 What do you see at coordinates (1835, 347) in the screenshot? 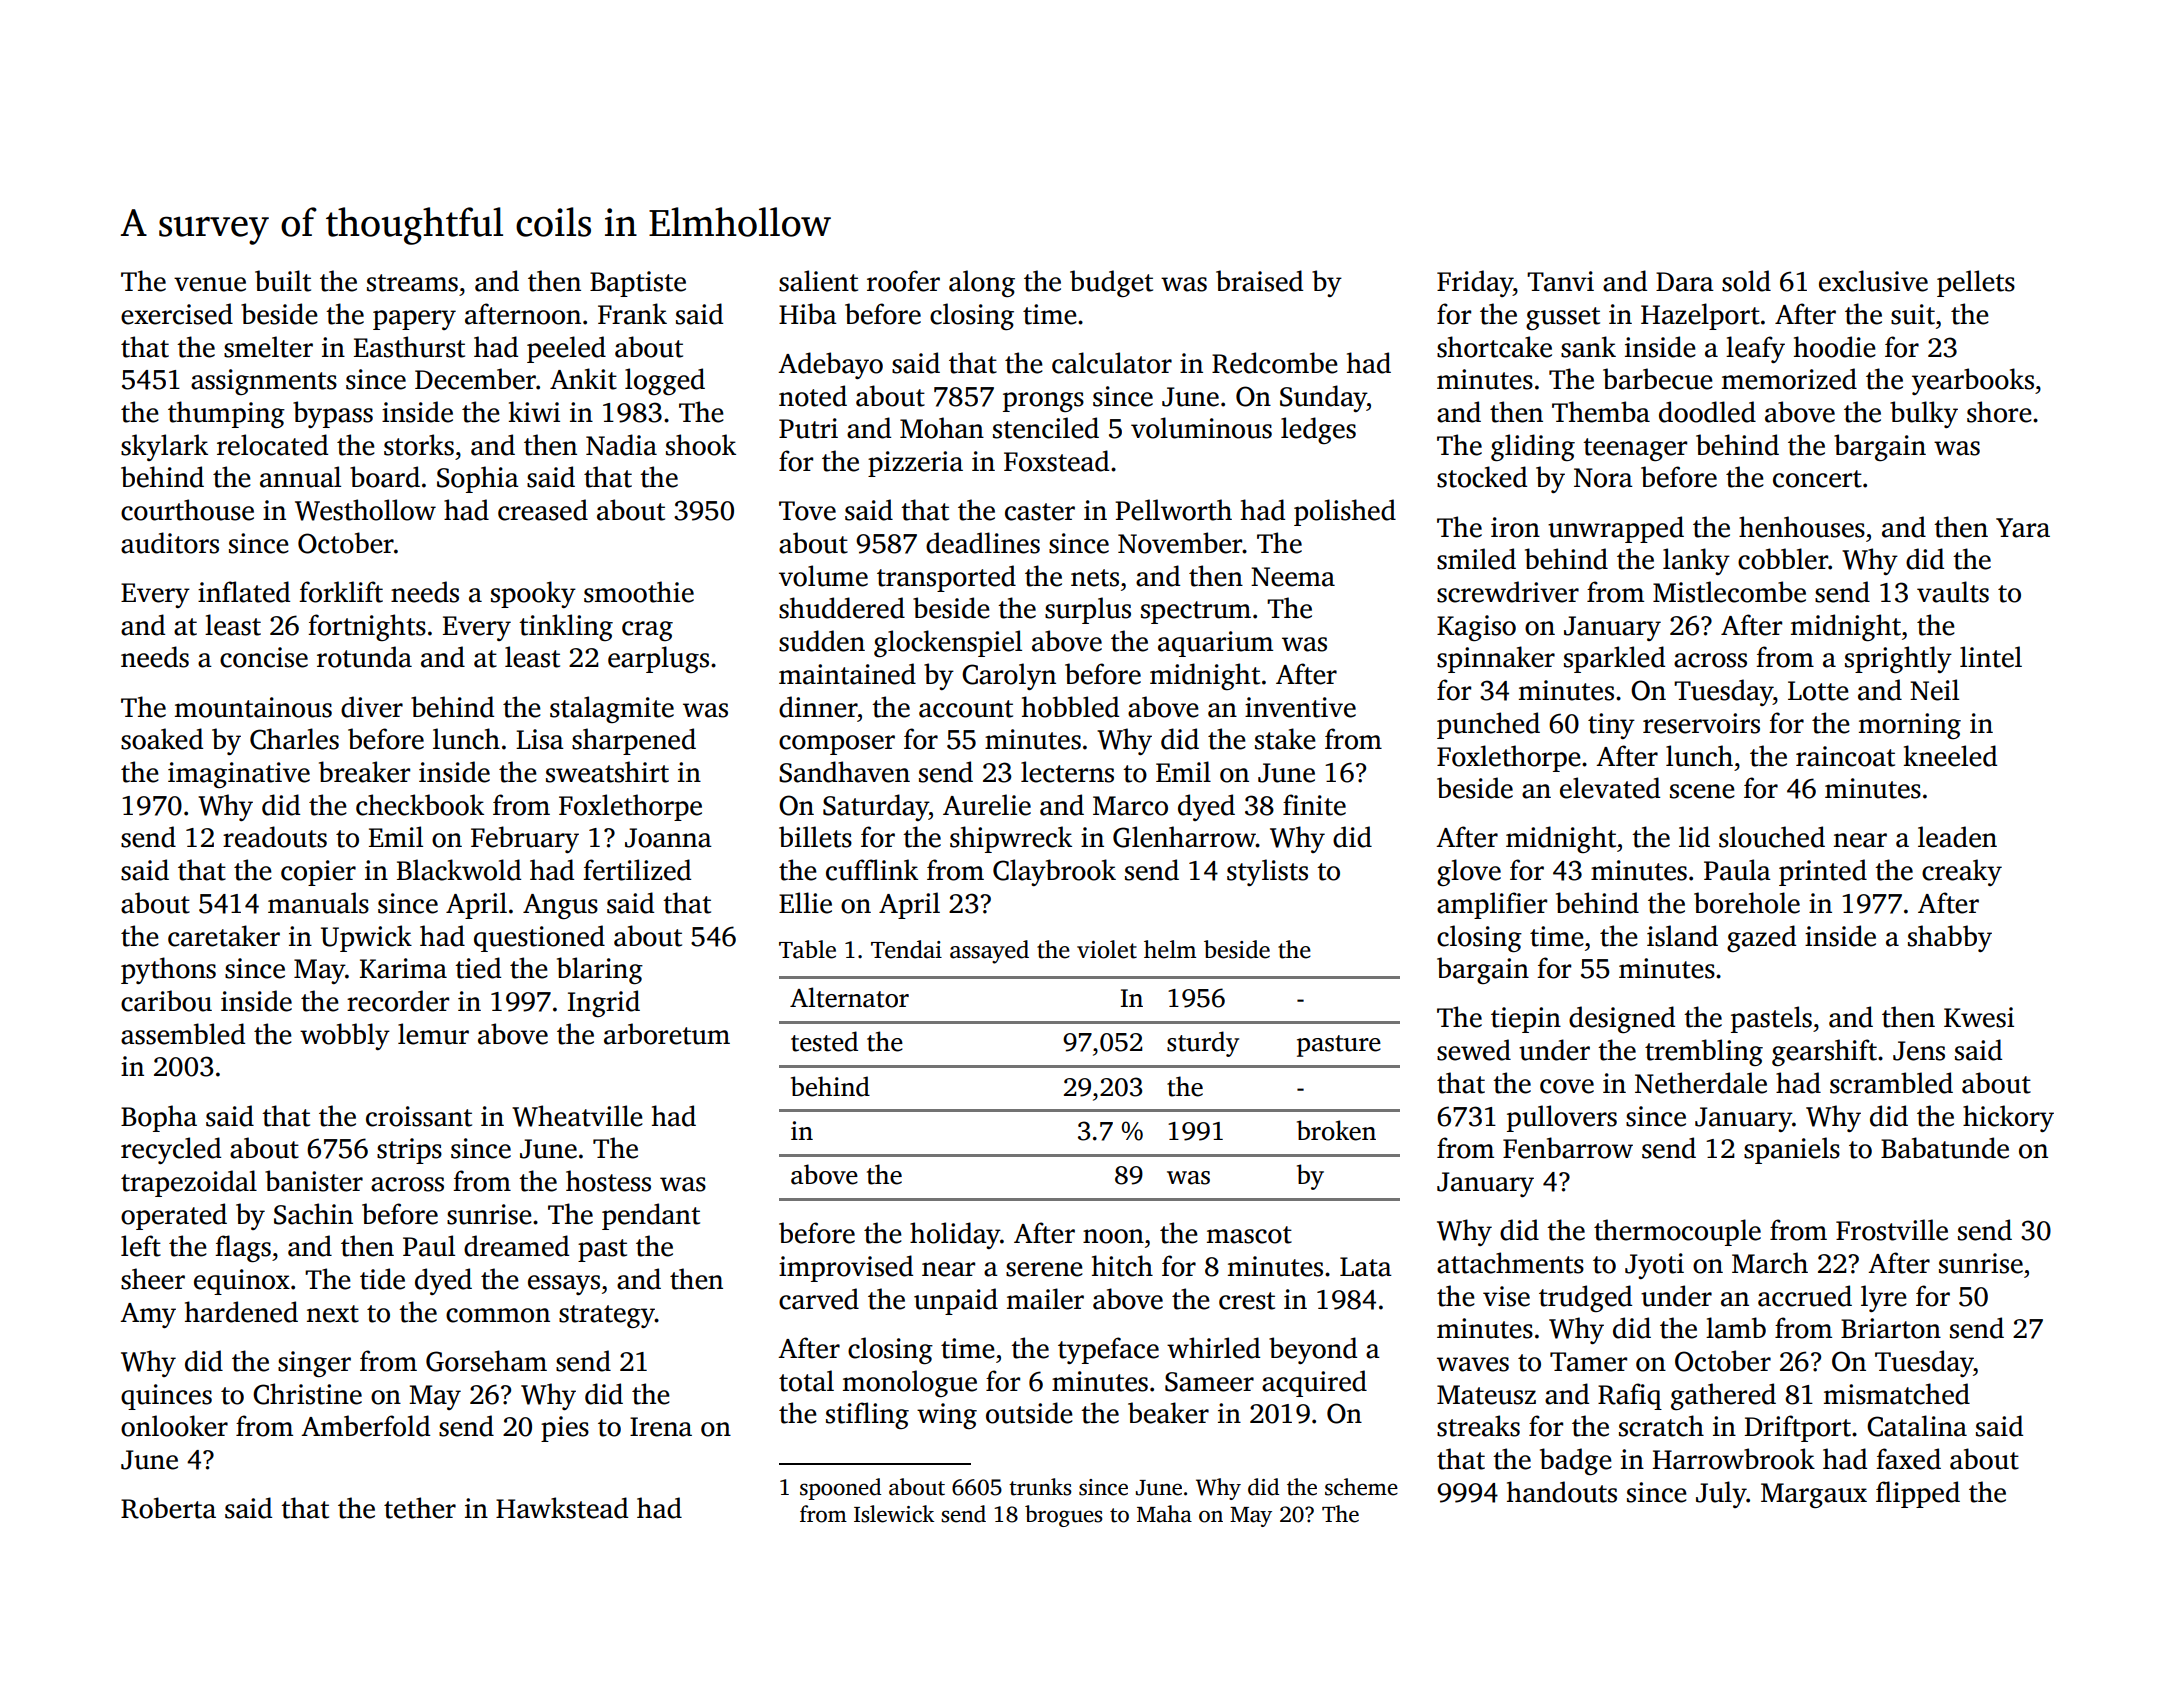
I see `hoodie` at bounding box center [1835, 347].
